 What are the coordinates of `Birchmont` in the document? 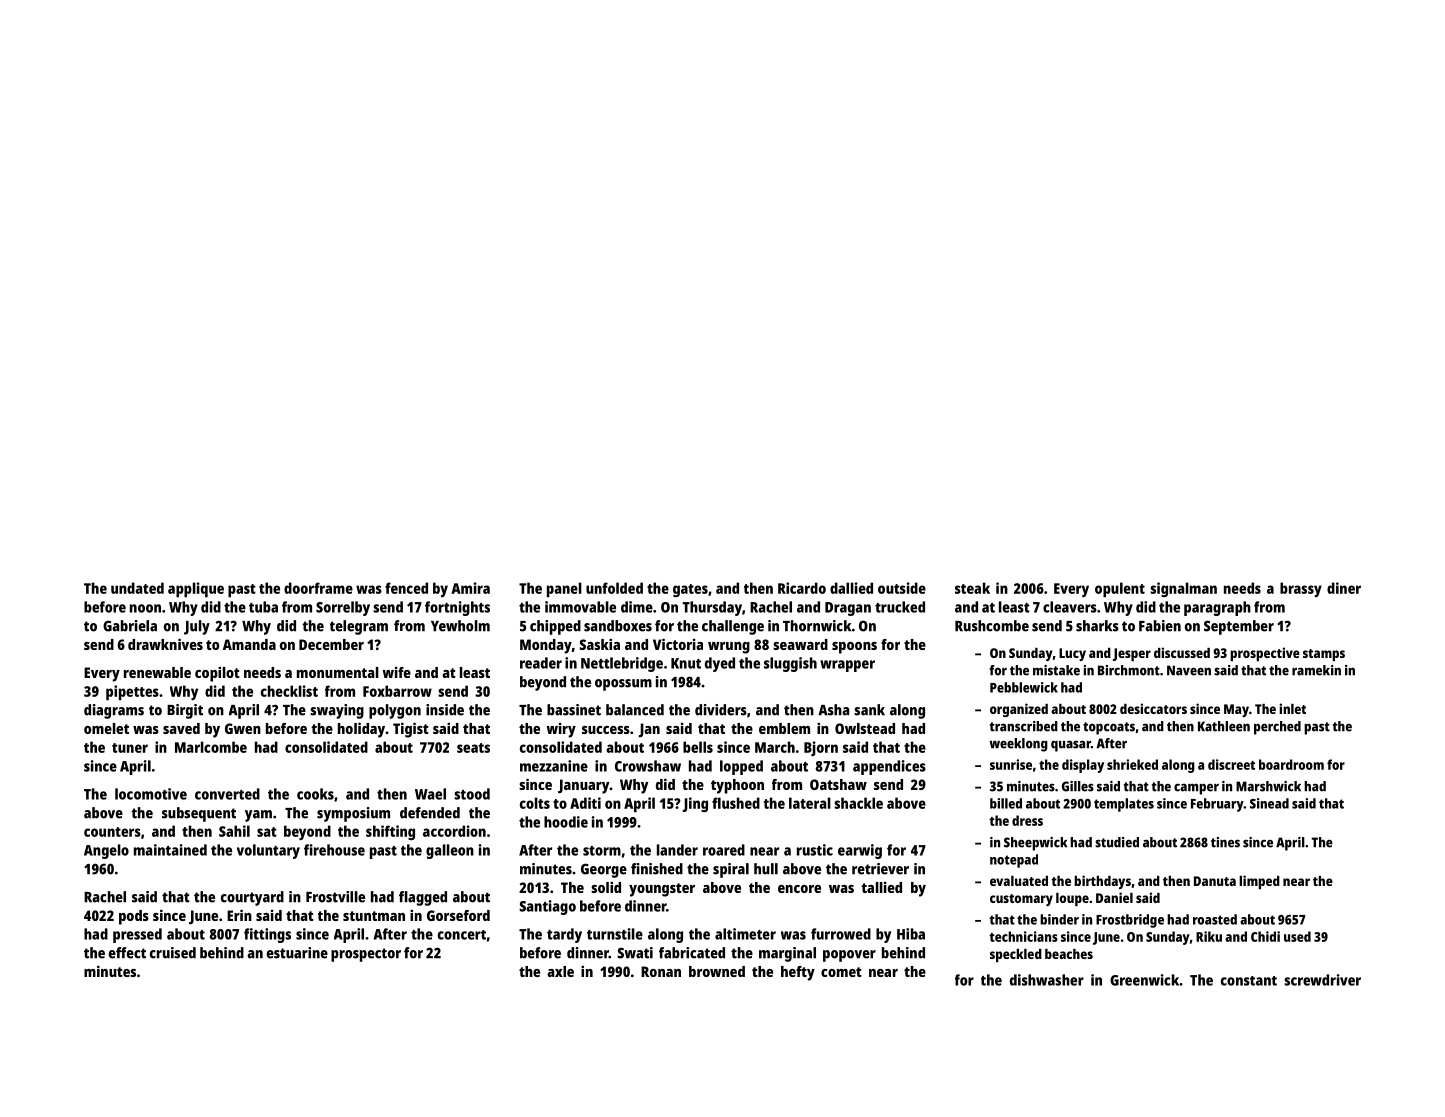 It's located at (1129, 670).
